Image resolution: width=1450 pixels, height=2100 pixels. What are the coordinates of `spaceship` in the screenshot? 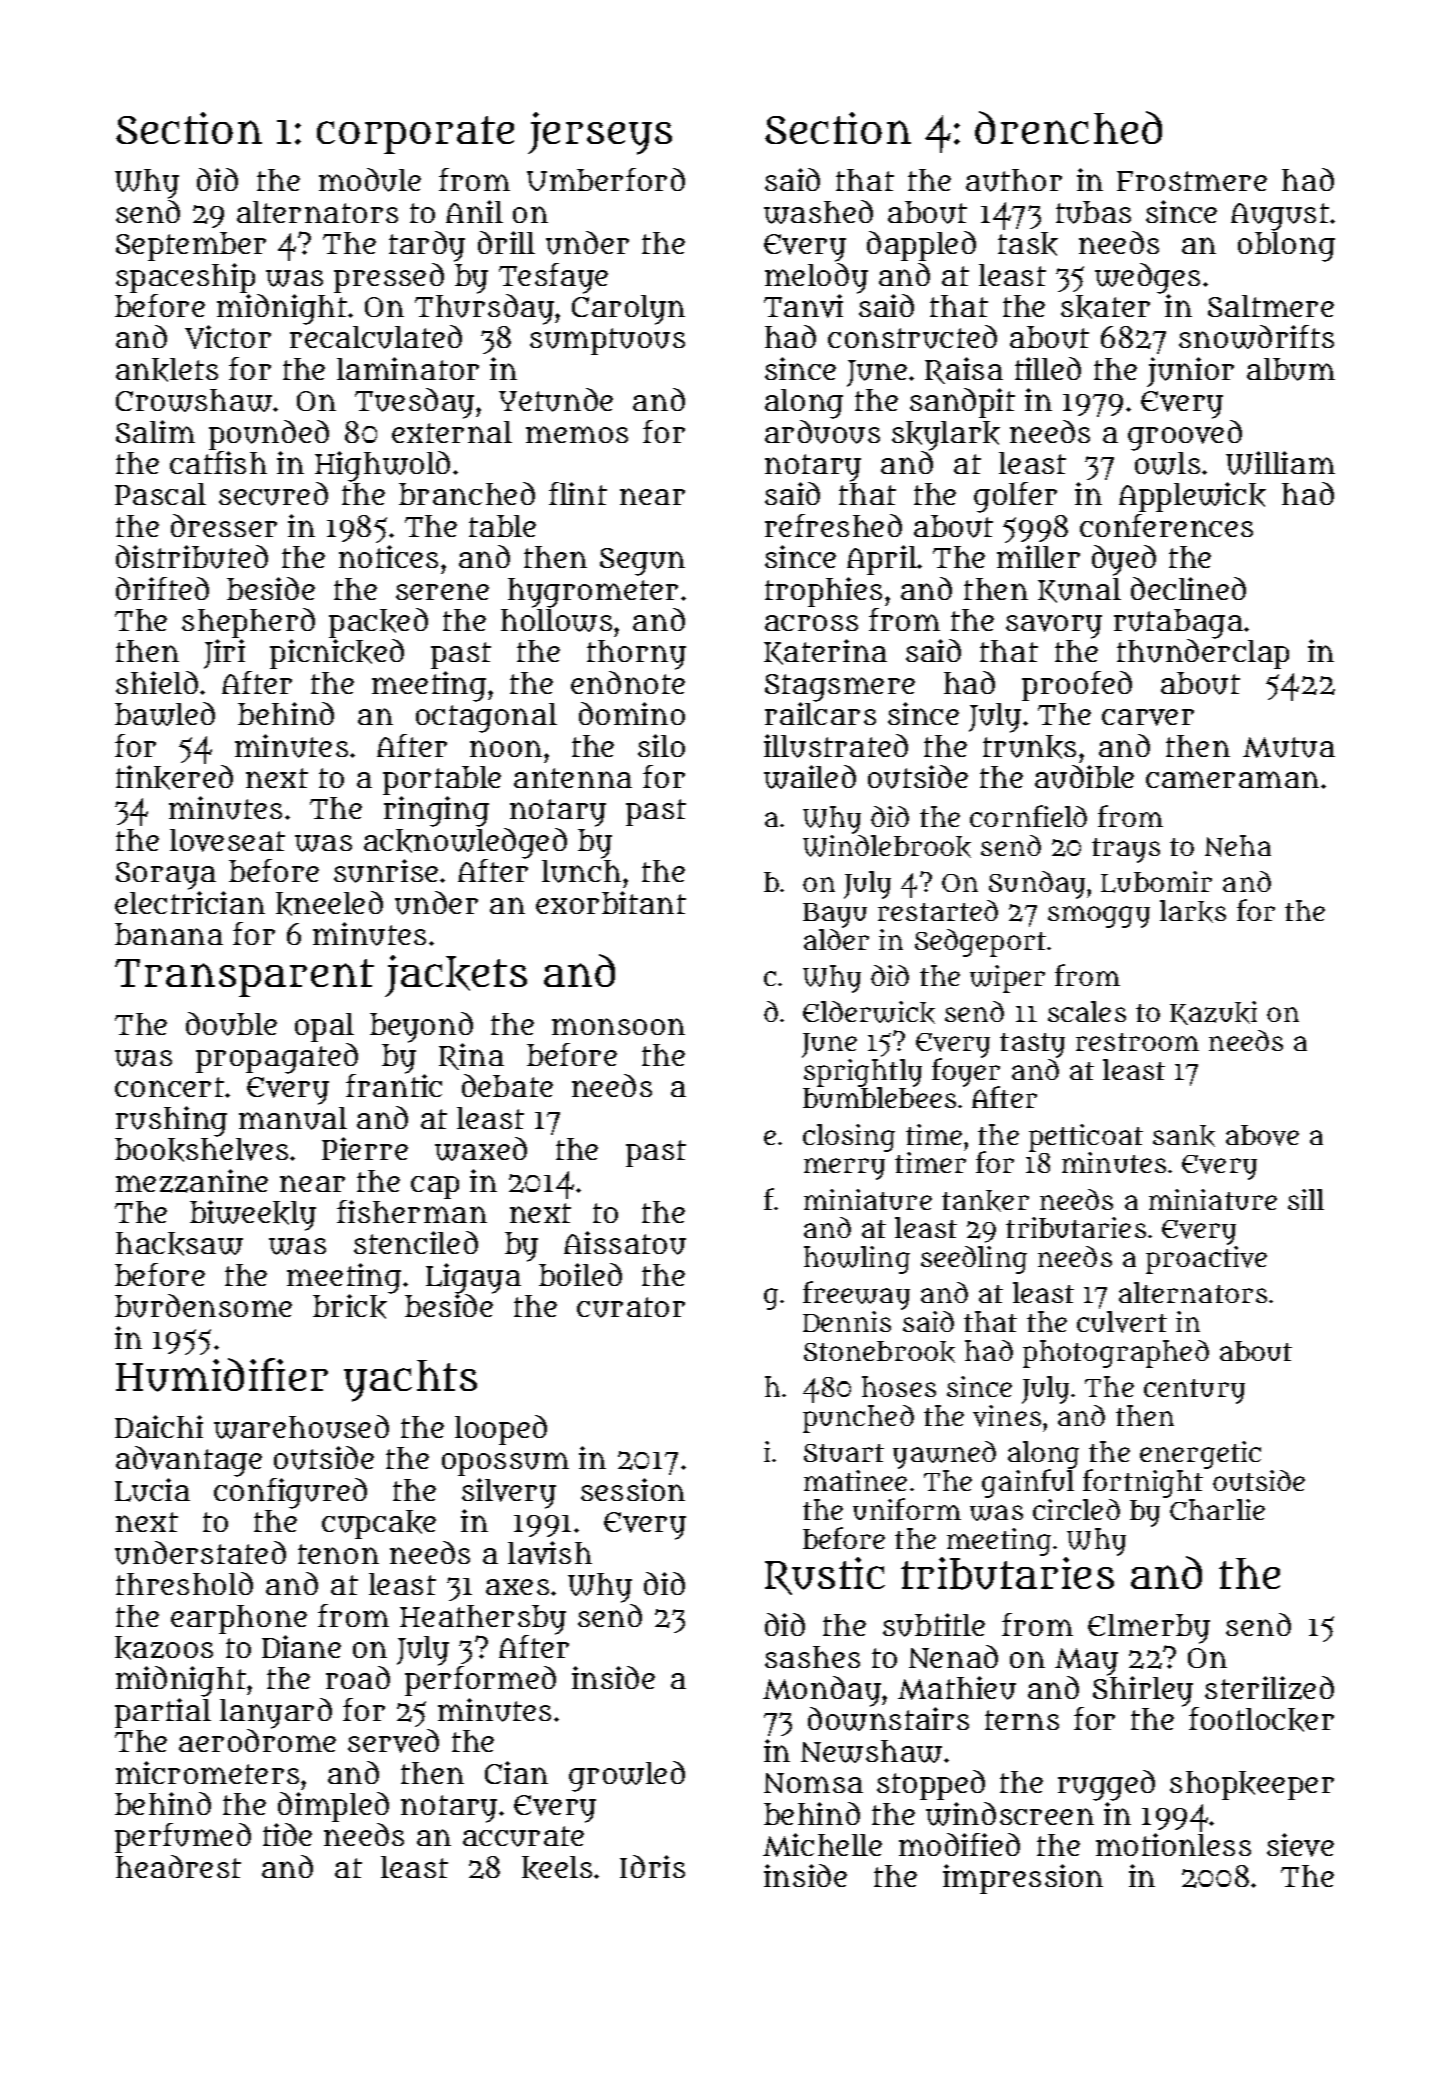 It's located at (185, 278).
